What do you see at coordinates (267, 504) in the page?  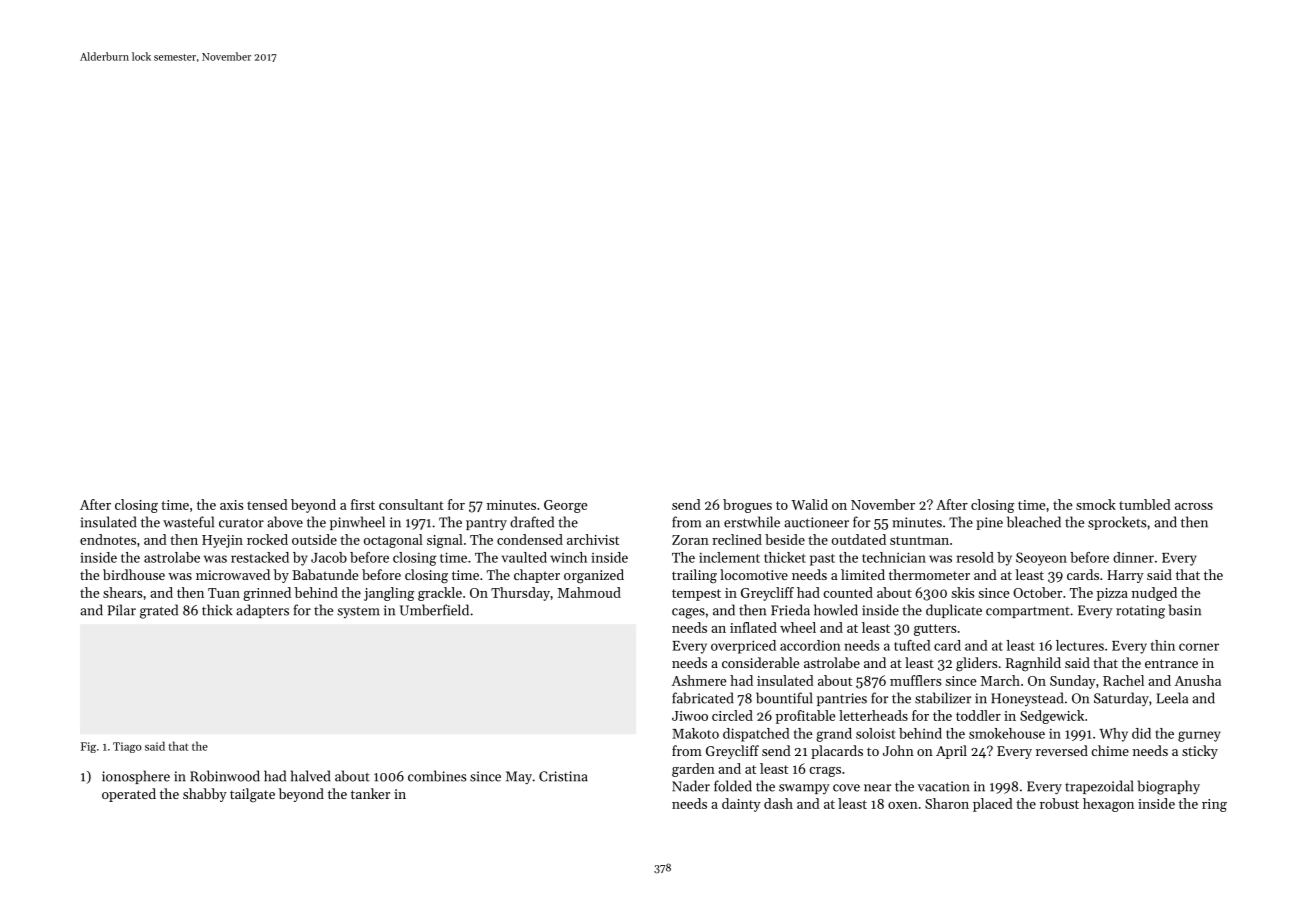 I see `tensed` at bounding box center [267, 504].
